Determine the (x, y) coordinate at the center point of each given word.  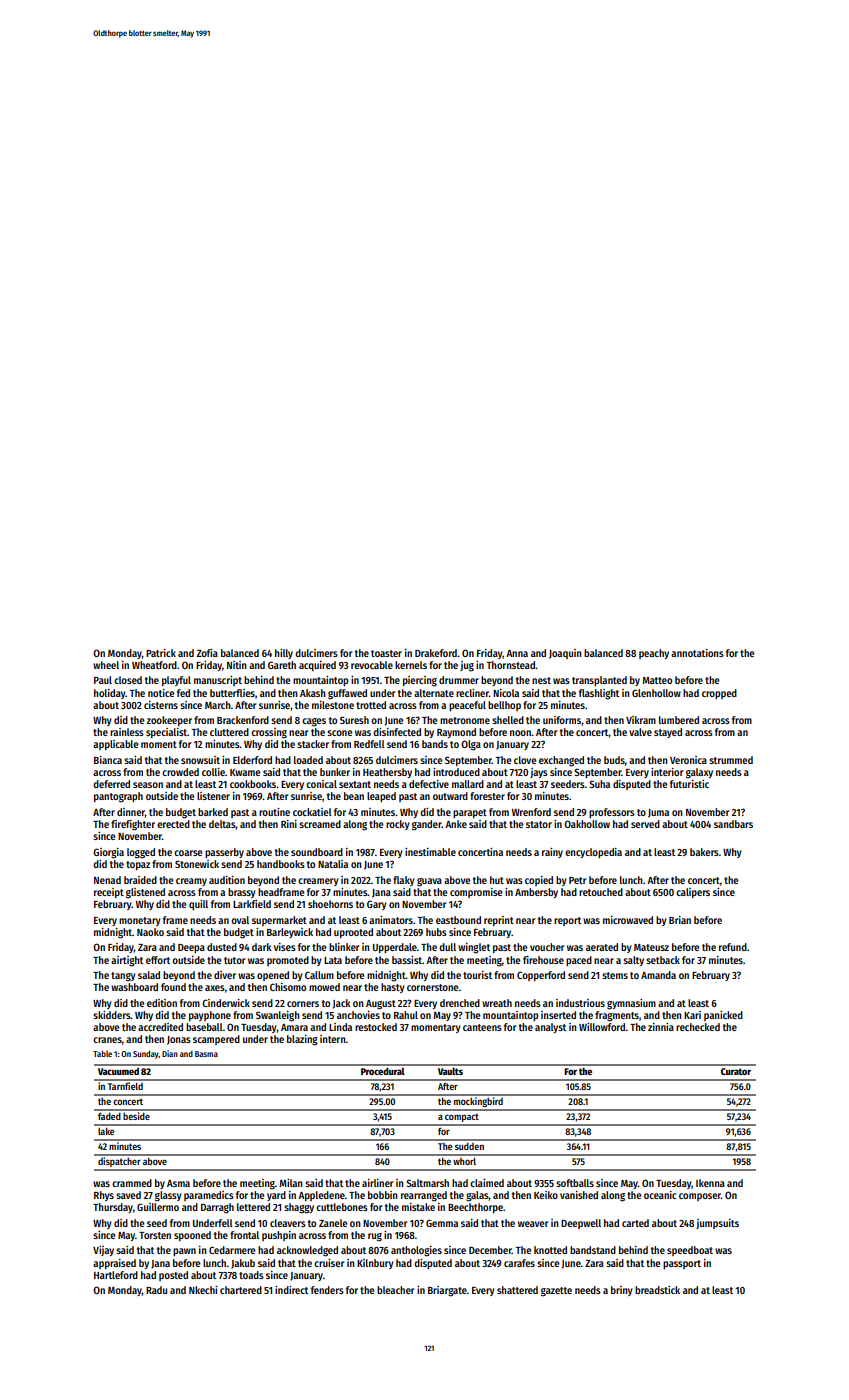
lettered (253, 1207)
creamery (318, 882)
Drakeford (436, 653)
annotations (697, 653)
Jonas (179, 1040)
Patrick (161, 653)
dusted (222, 947)
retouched (601, 892)
